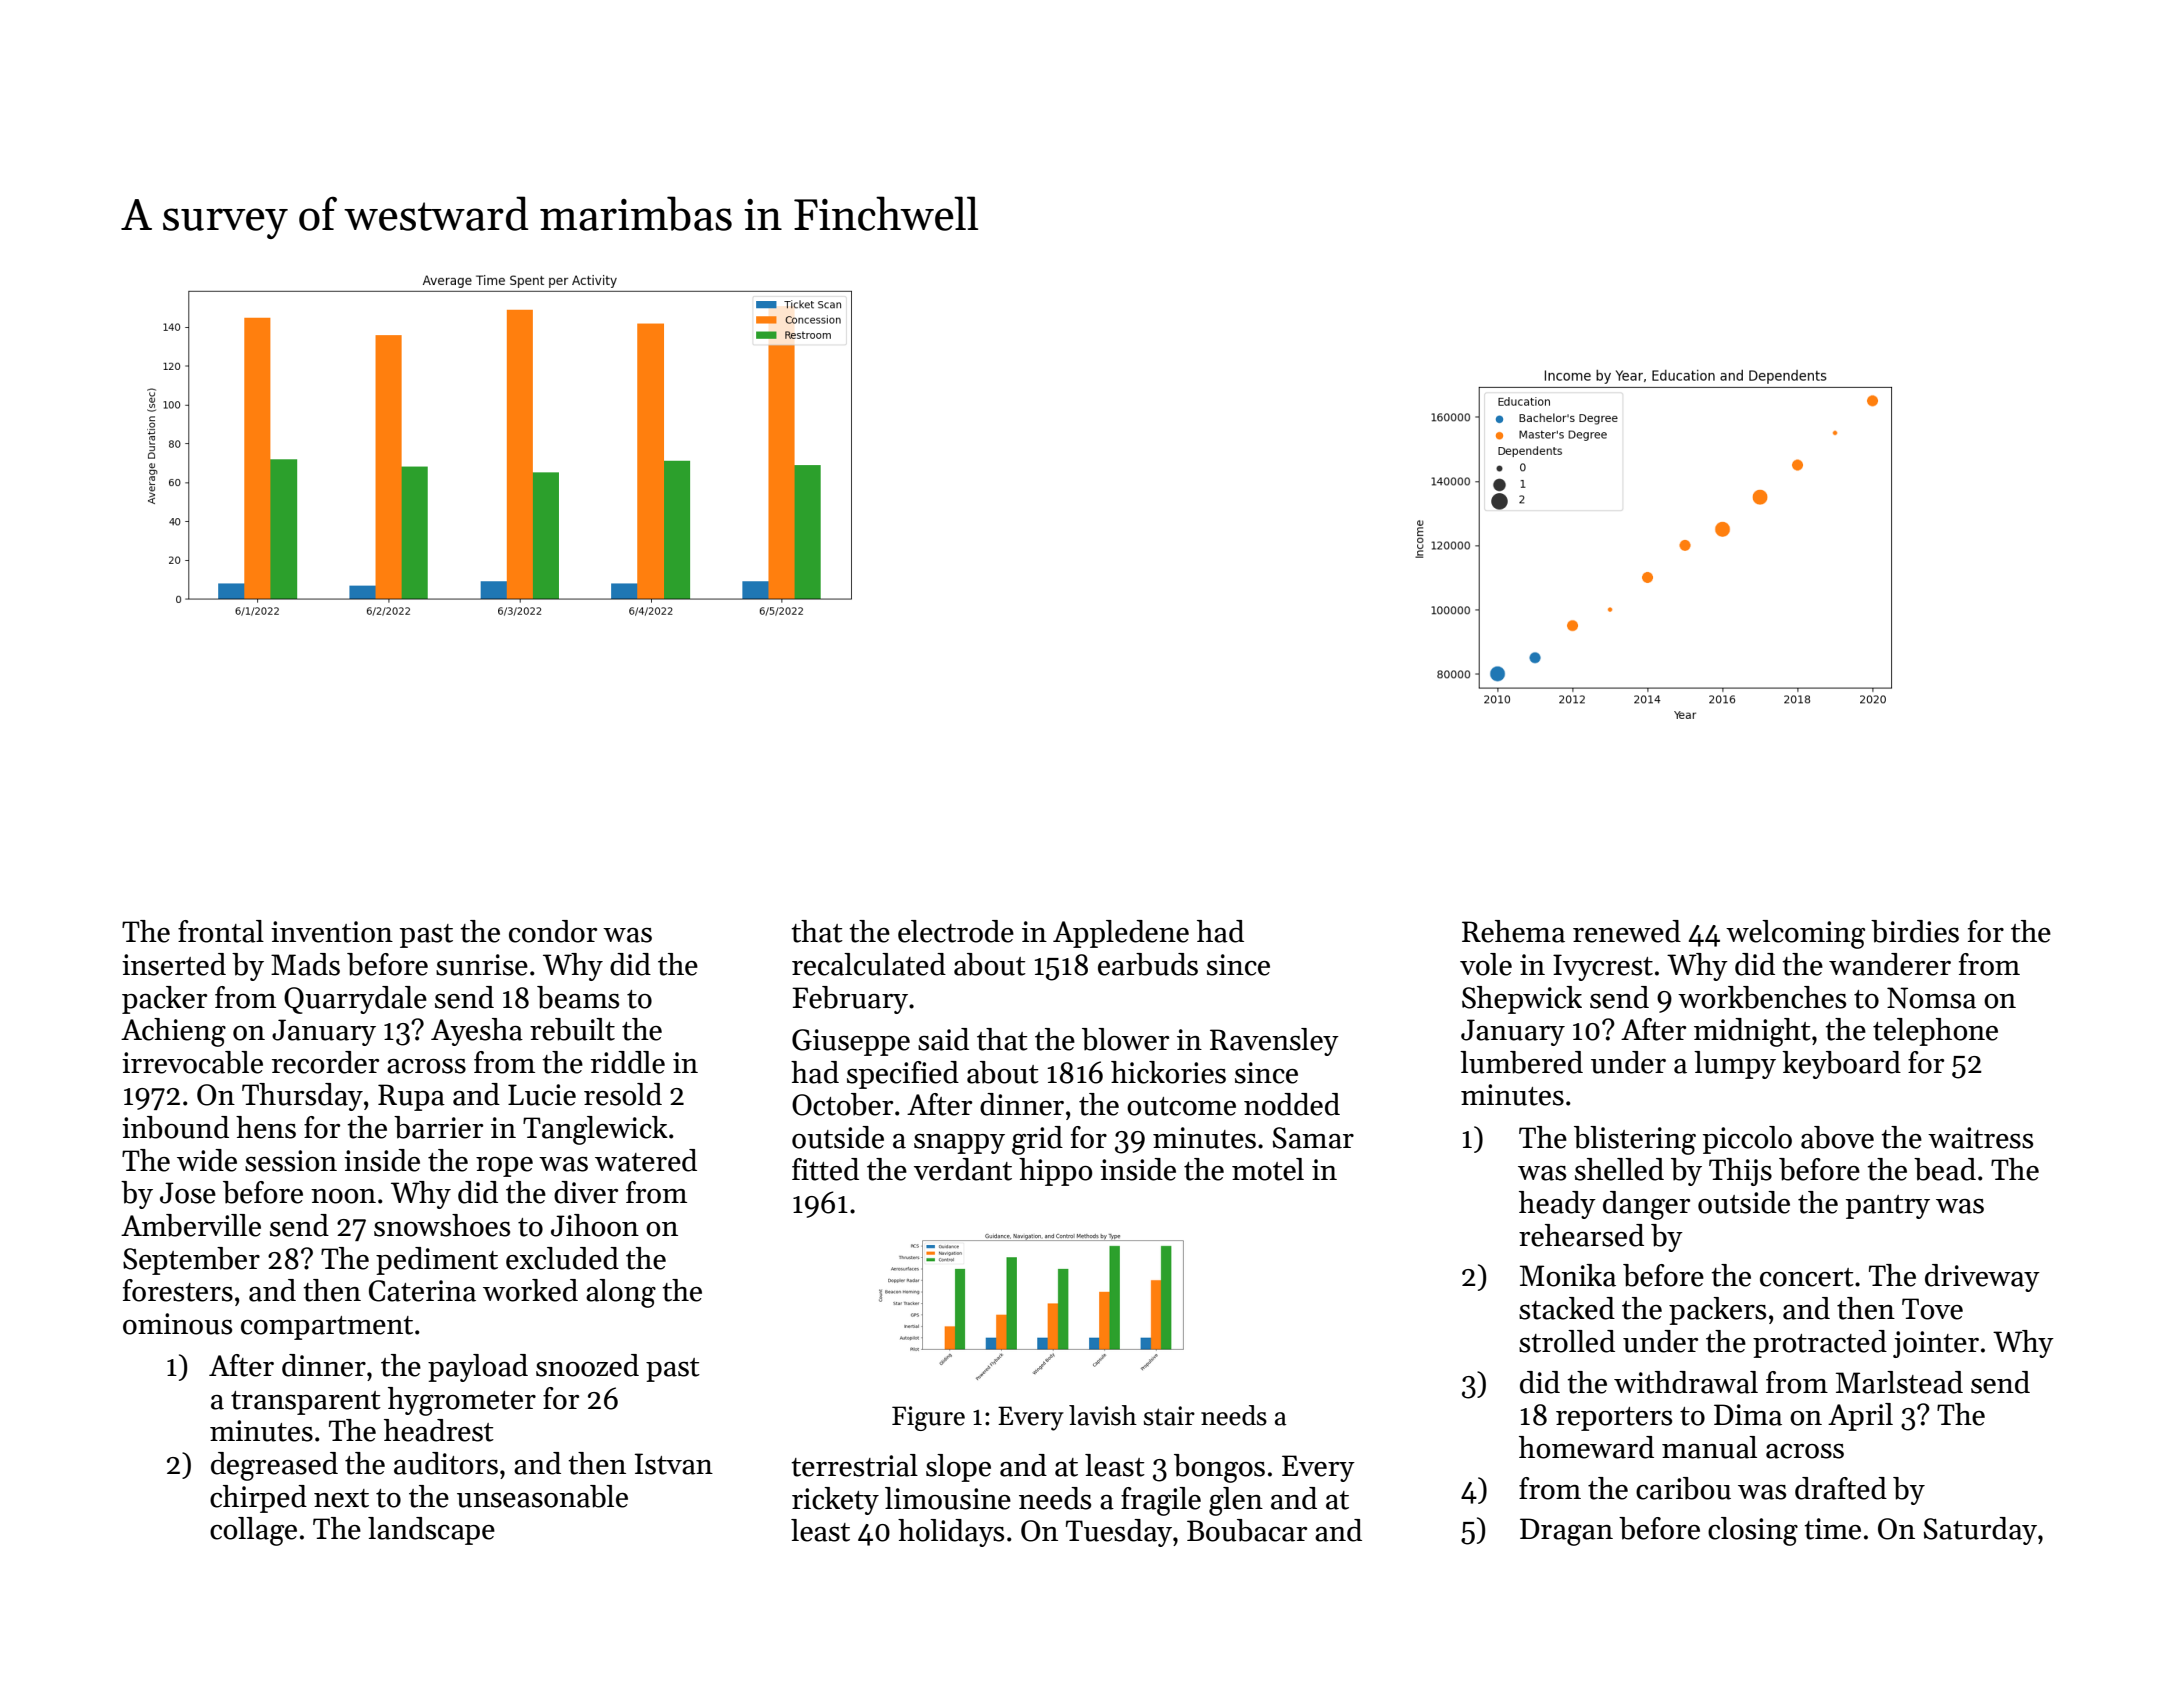  I want to click on above, so click(1837, 1137).
